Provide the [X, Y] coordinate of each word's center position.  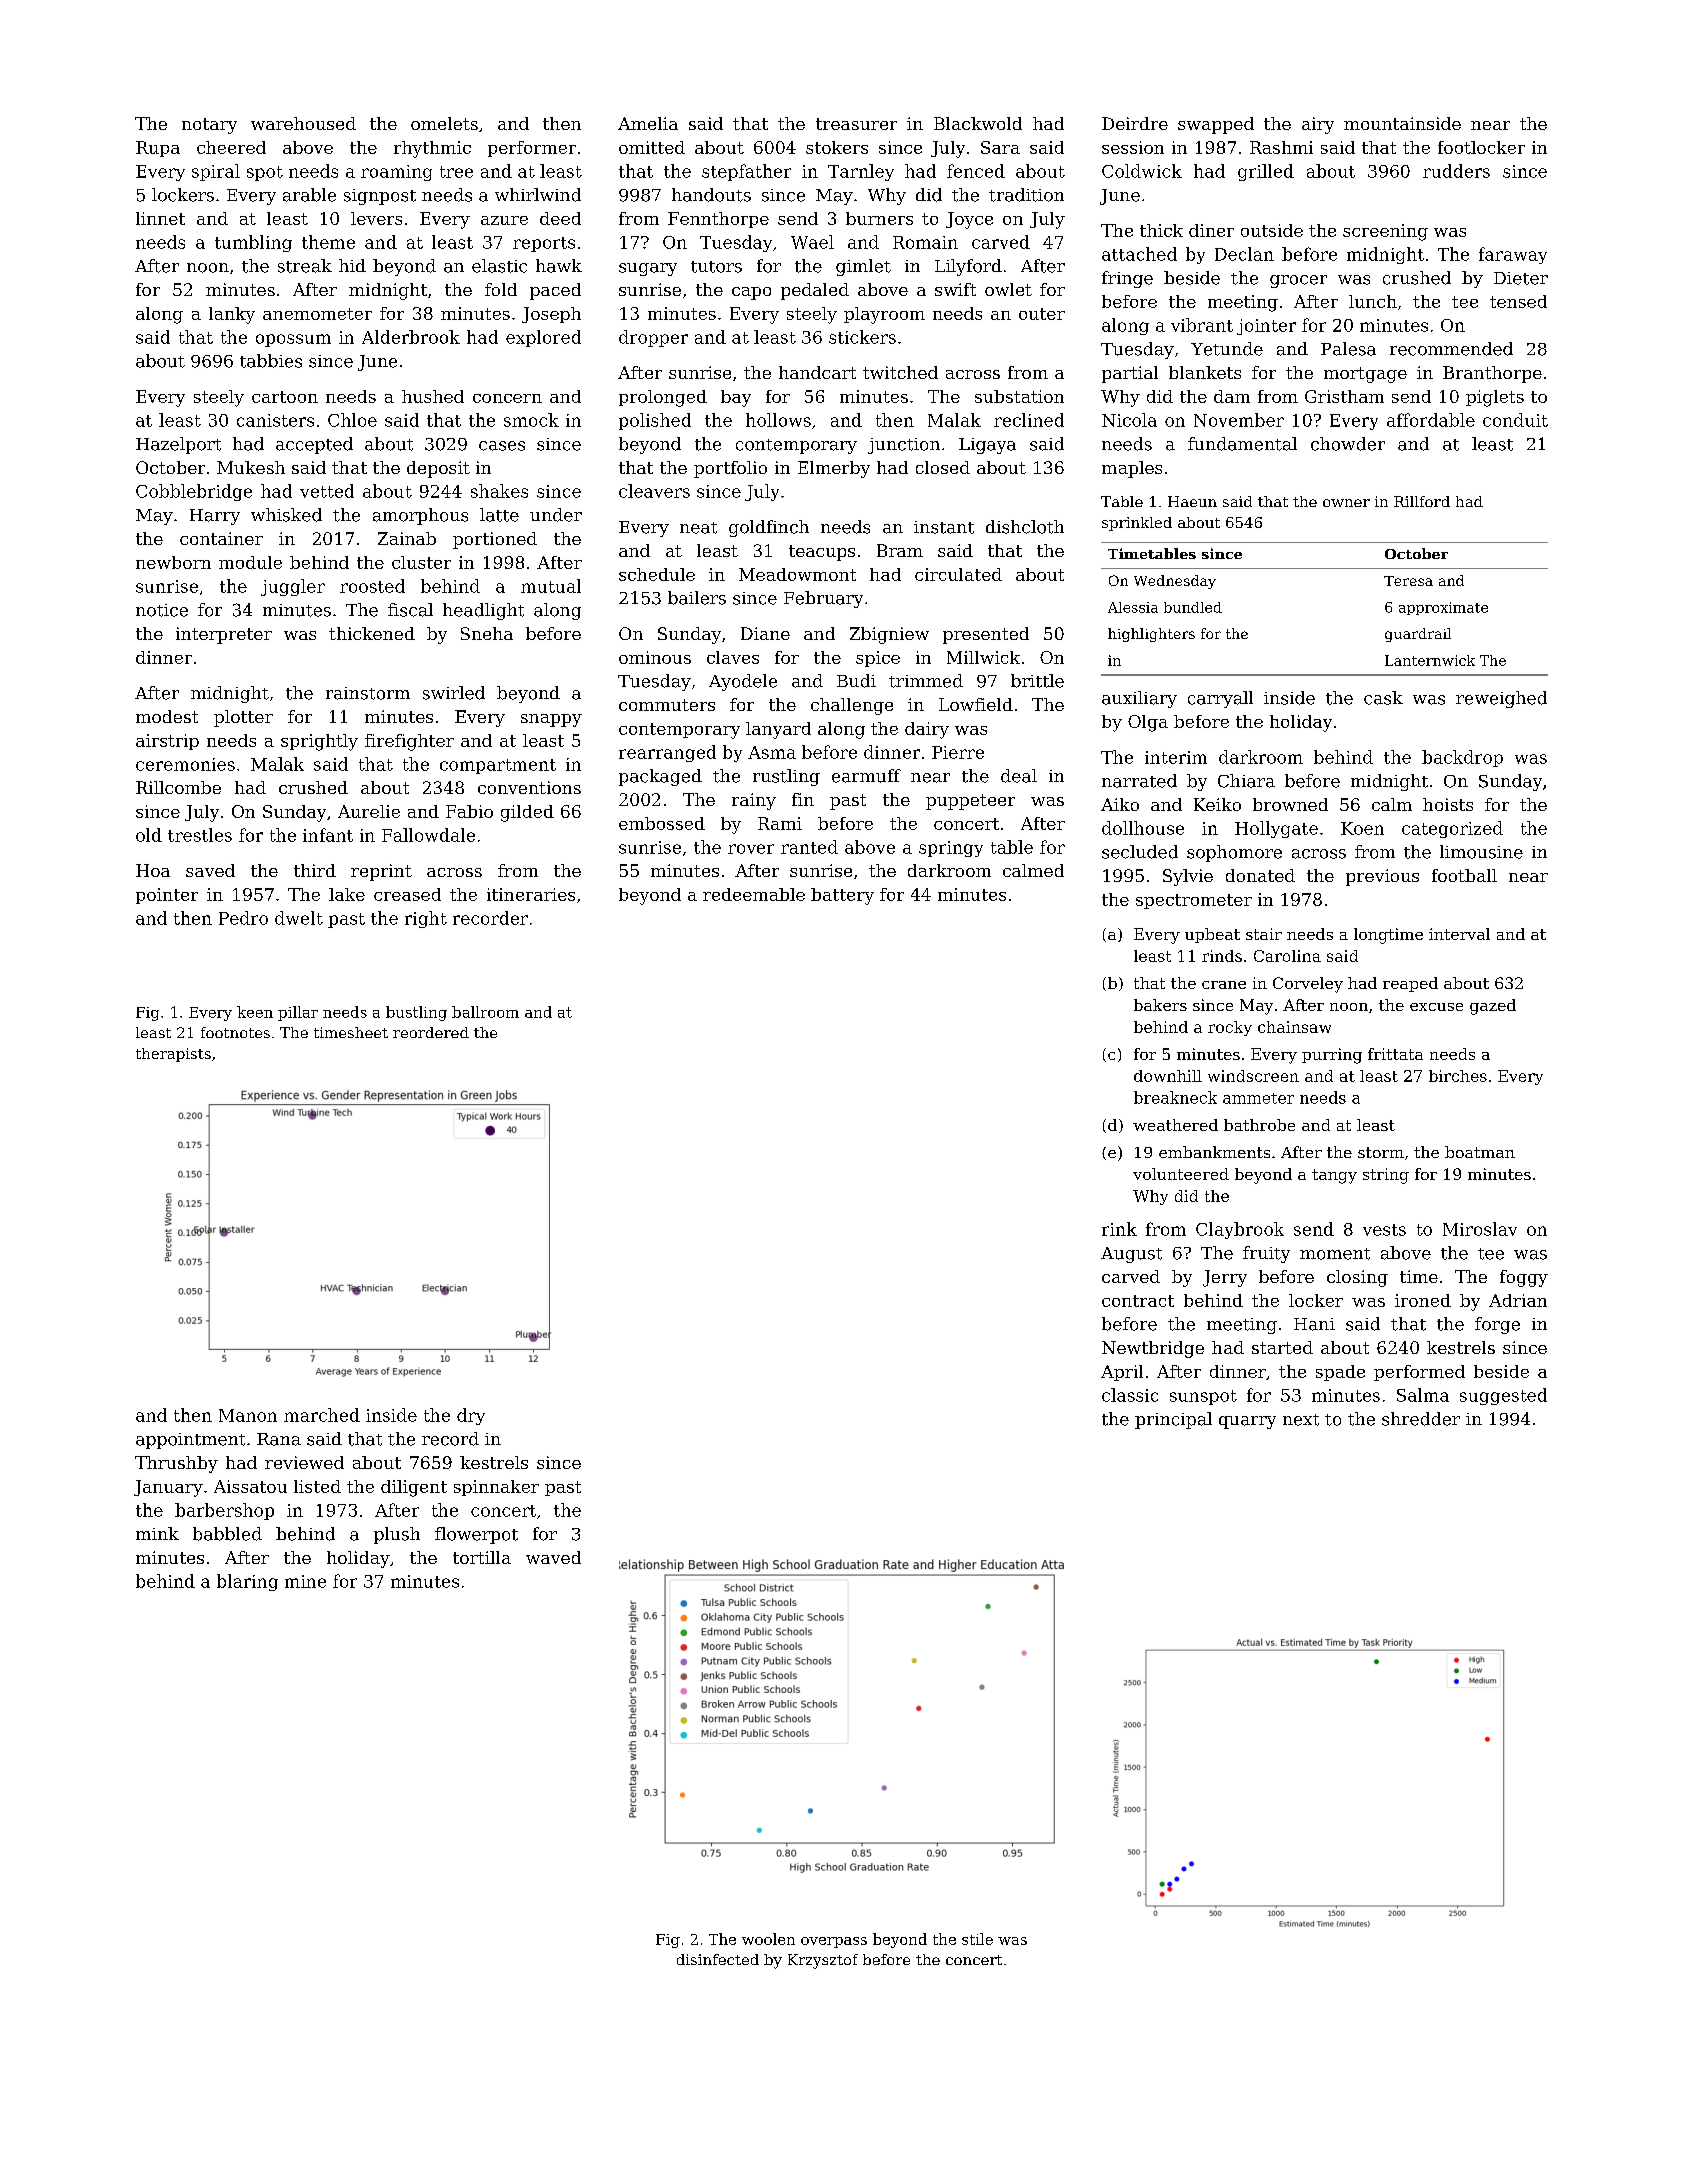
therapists [173, 1055]
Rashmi [1281, 147]
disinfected [718, 1959]
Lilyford [968, 267]
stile [977, 1939]
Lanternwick [1430, 660]
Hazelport [178, 445]
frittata [1395, 1054]
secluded [1140, 852]
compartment [498, 766]
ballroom [485, 1012]
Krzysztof [823, 1961]
